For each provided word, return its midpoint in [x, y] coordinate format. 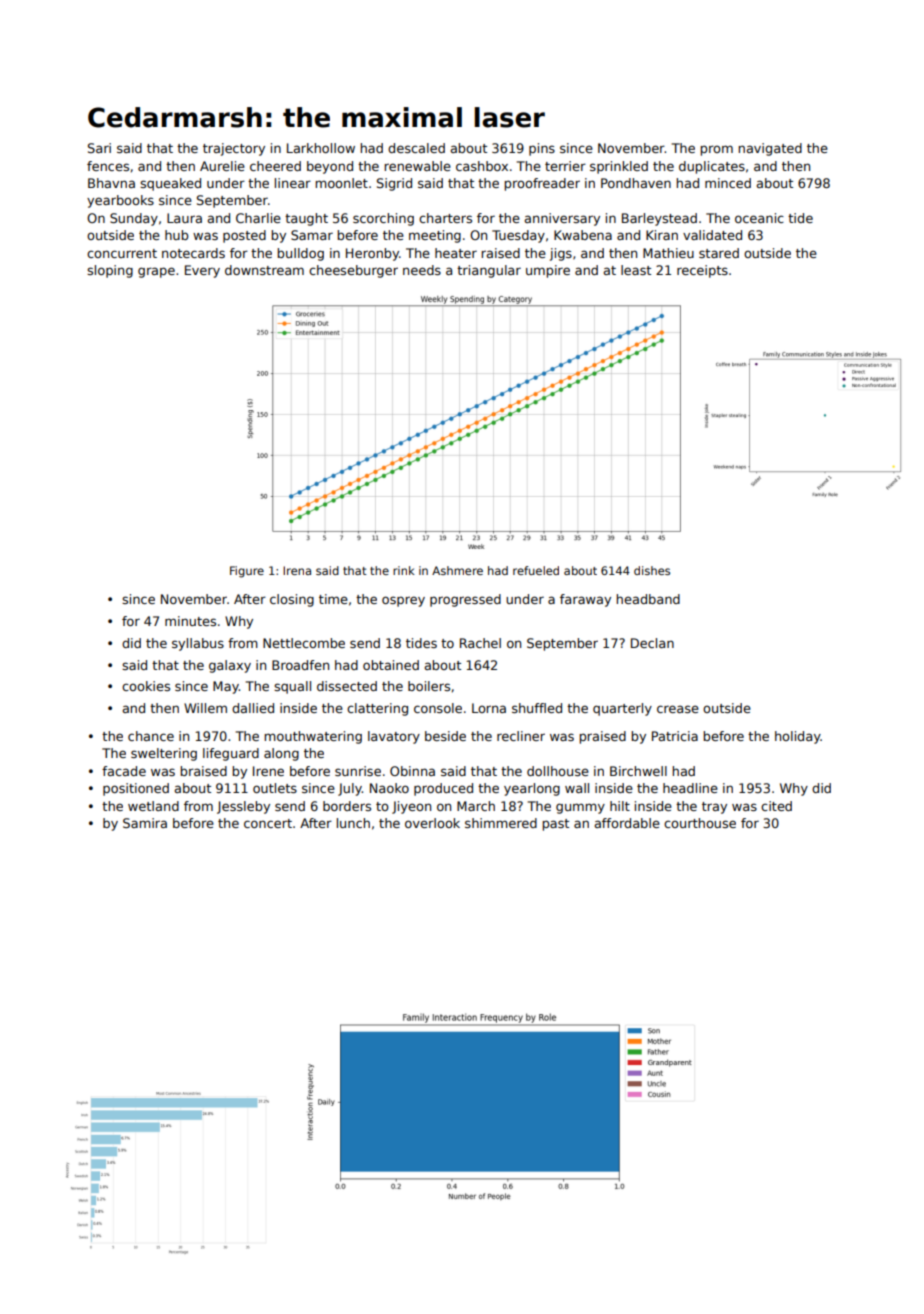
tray [714, 808]
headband [648, 599]
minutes [190, 621]
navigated [770, 149]
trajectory [234, 149]
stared [719, 253]
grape [156, 272]
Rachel [480, 643]
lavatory [394, 737]
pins [542, 149]
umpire [548, 271]
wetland [153, 806]
